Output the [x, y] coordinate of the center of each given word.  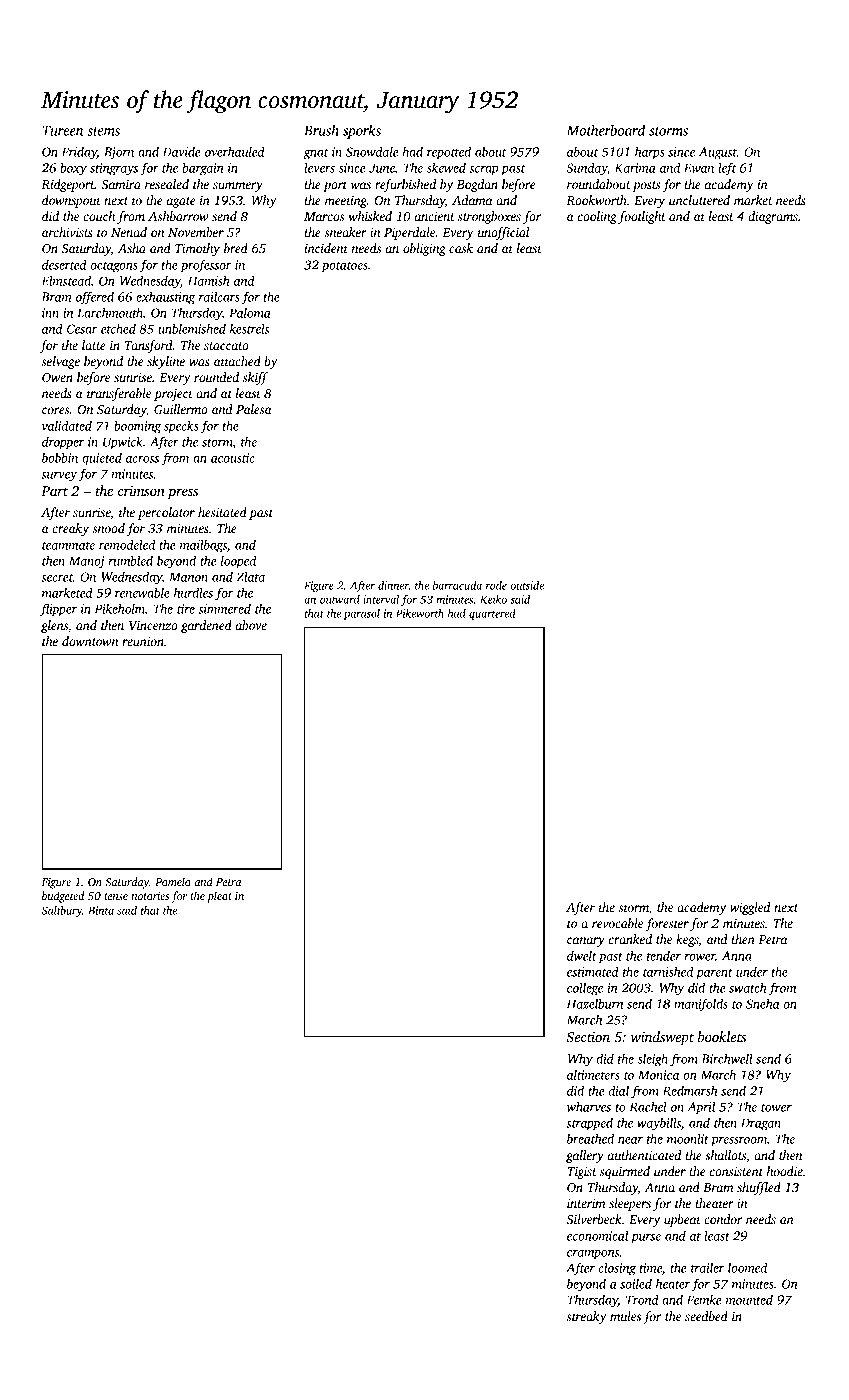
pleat [219, 897]
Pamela [173, 881]
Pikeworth [420, 613]
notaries [150, 896]
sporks [362, 132]
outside [527, 585]
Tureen [62, 130]
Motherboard [605, 130]
